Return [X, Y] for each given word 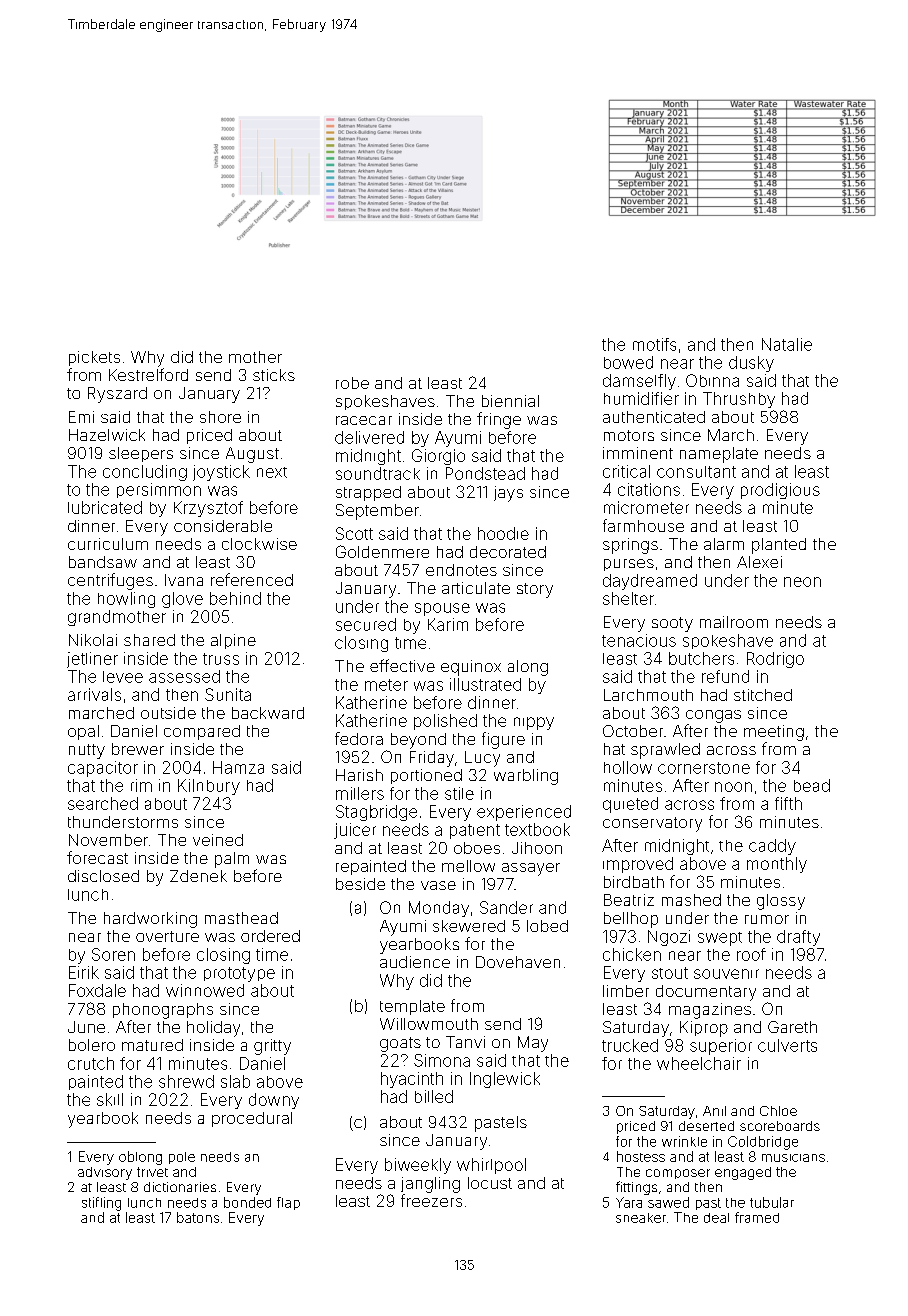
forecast [97, 857]
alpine [233, 641]
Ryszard [117, 395]
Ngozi [669, 938]
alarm [724, 544]
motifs [654, 344]
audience [415, 962]
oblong [140, 1158]
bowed [628, 362]
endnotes [461, 570]
